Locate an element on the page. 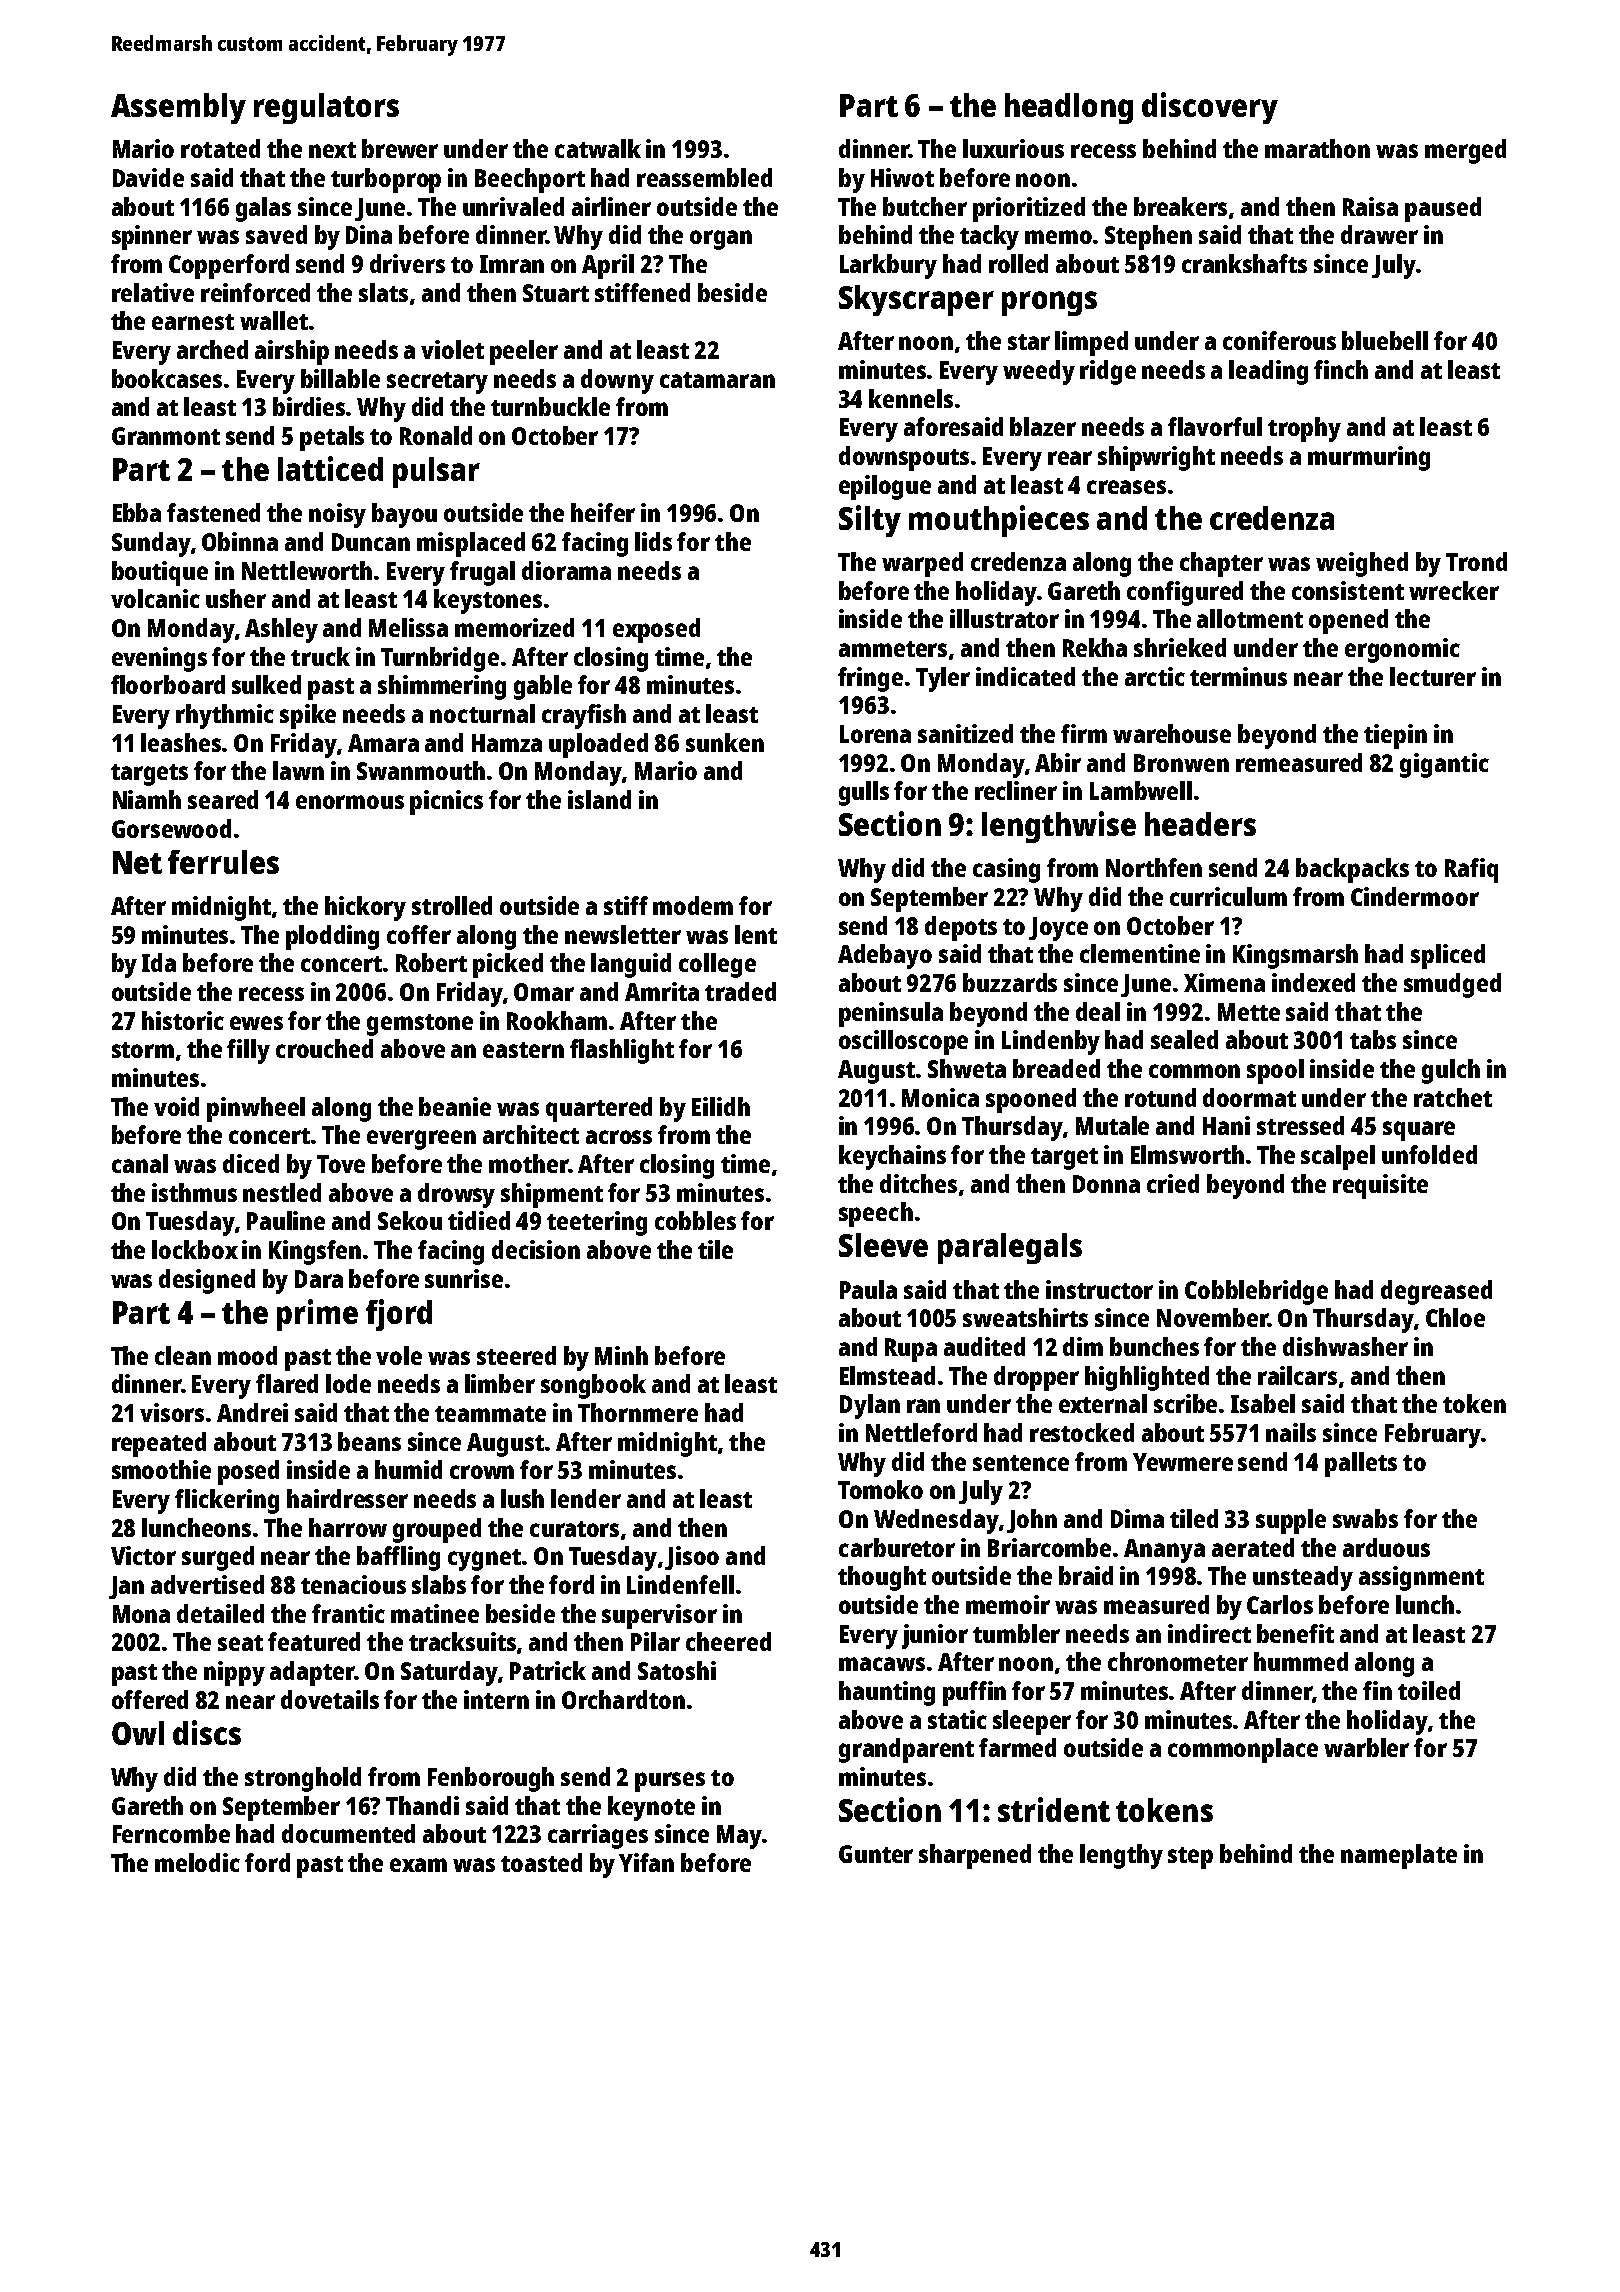 Image resolution: width=1620 pixels, height=2292 pixels. ergonomic is located at coordinates (1402, 650).
